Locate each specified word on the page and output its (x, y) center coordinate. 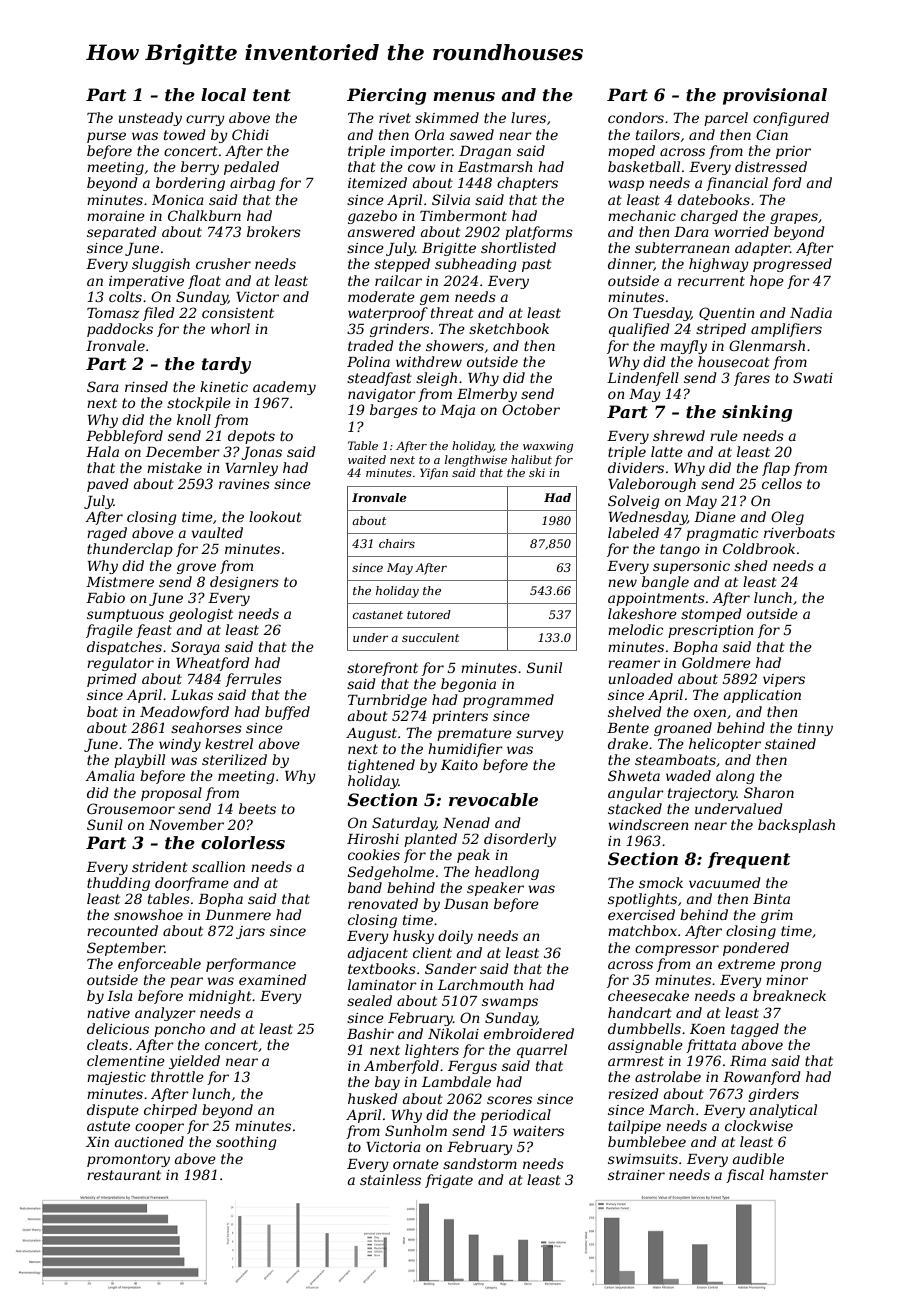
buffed (287, 713)
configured (791, 119)
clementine (126, 1060)
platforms (539, 233)
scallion (218, 866)
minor (787, 980)
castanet (378, 615)
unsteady (150, 119)
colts (125, 296)
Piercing (386, 96)
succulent (430, 637)
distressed (771, 166)
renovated (383, 903)
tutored (429, 614)
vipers (784, 680)
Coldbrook (759, 548)
